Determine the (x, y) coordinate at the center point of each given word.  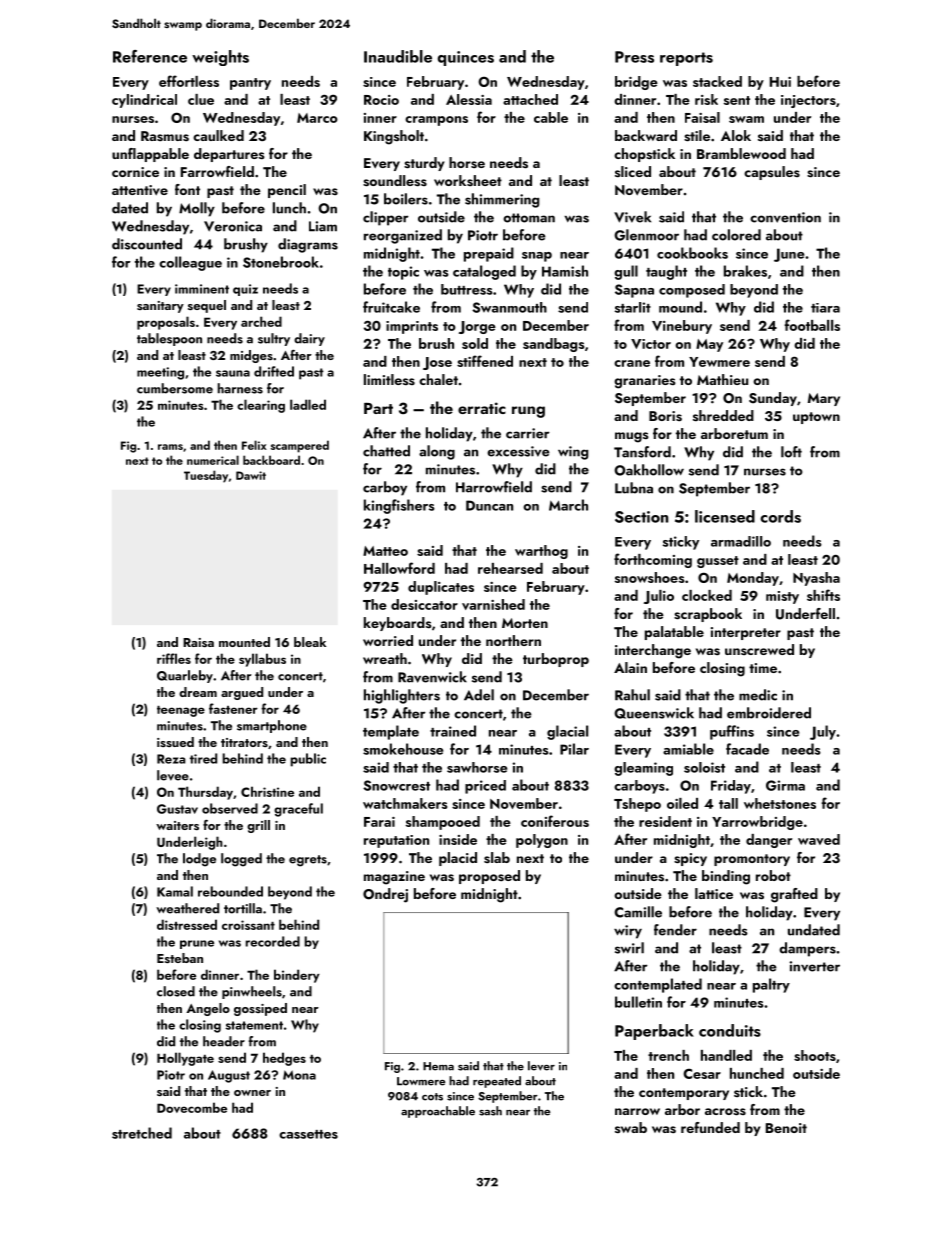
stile (697, 136)
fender (675, 930)
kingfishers (399, 506)
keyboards (398, 624)
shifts (823, 595)
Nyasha (816, 579)
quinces (466, 58)
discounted (147, 244)
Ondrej (385, 895)
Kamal (175, 891)
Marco (317, 118)
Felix (254, 445)
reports (686, 59)
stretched (142, 1133)
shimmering (502, 200)
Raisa (198, 642)
